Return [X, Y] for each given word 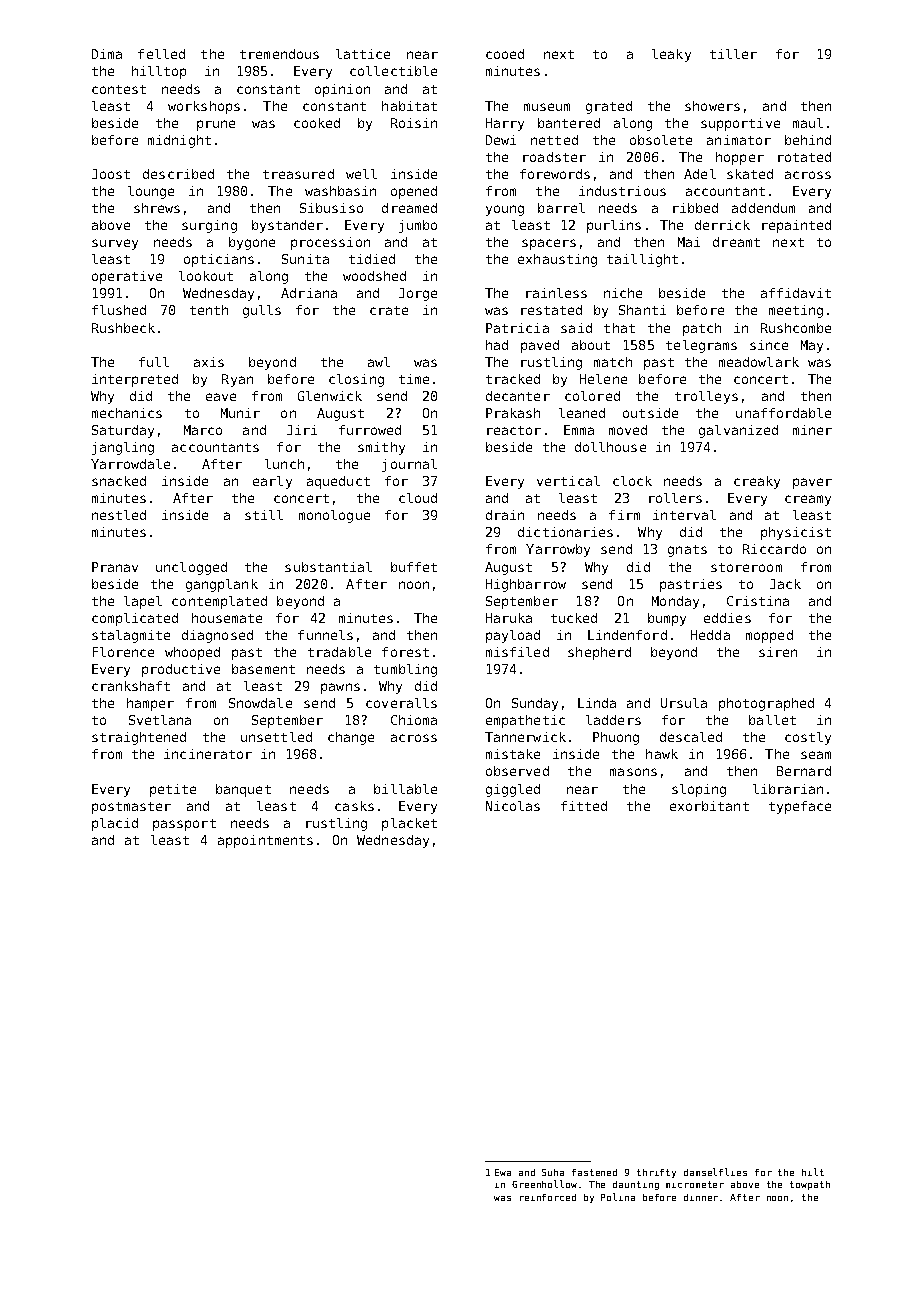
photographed [766, 704]
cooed [505, 54]
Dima [107, 54]
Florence [123, 652]
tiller [733, 54]
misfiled [517, 652]
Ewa [503, 1172]
